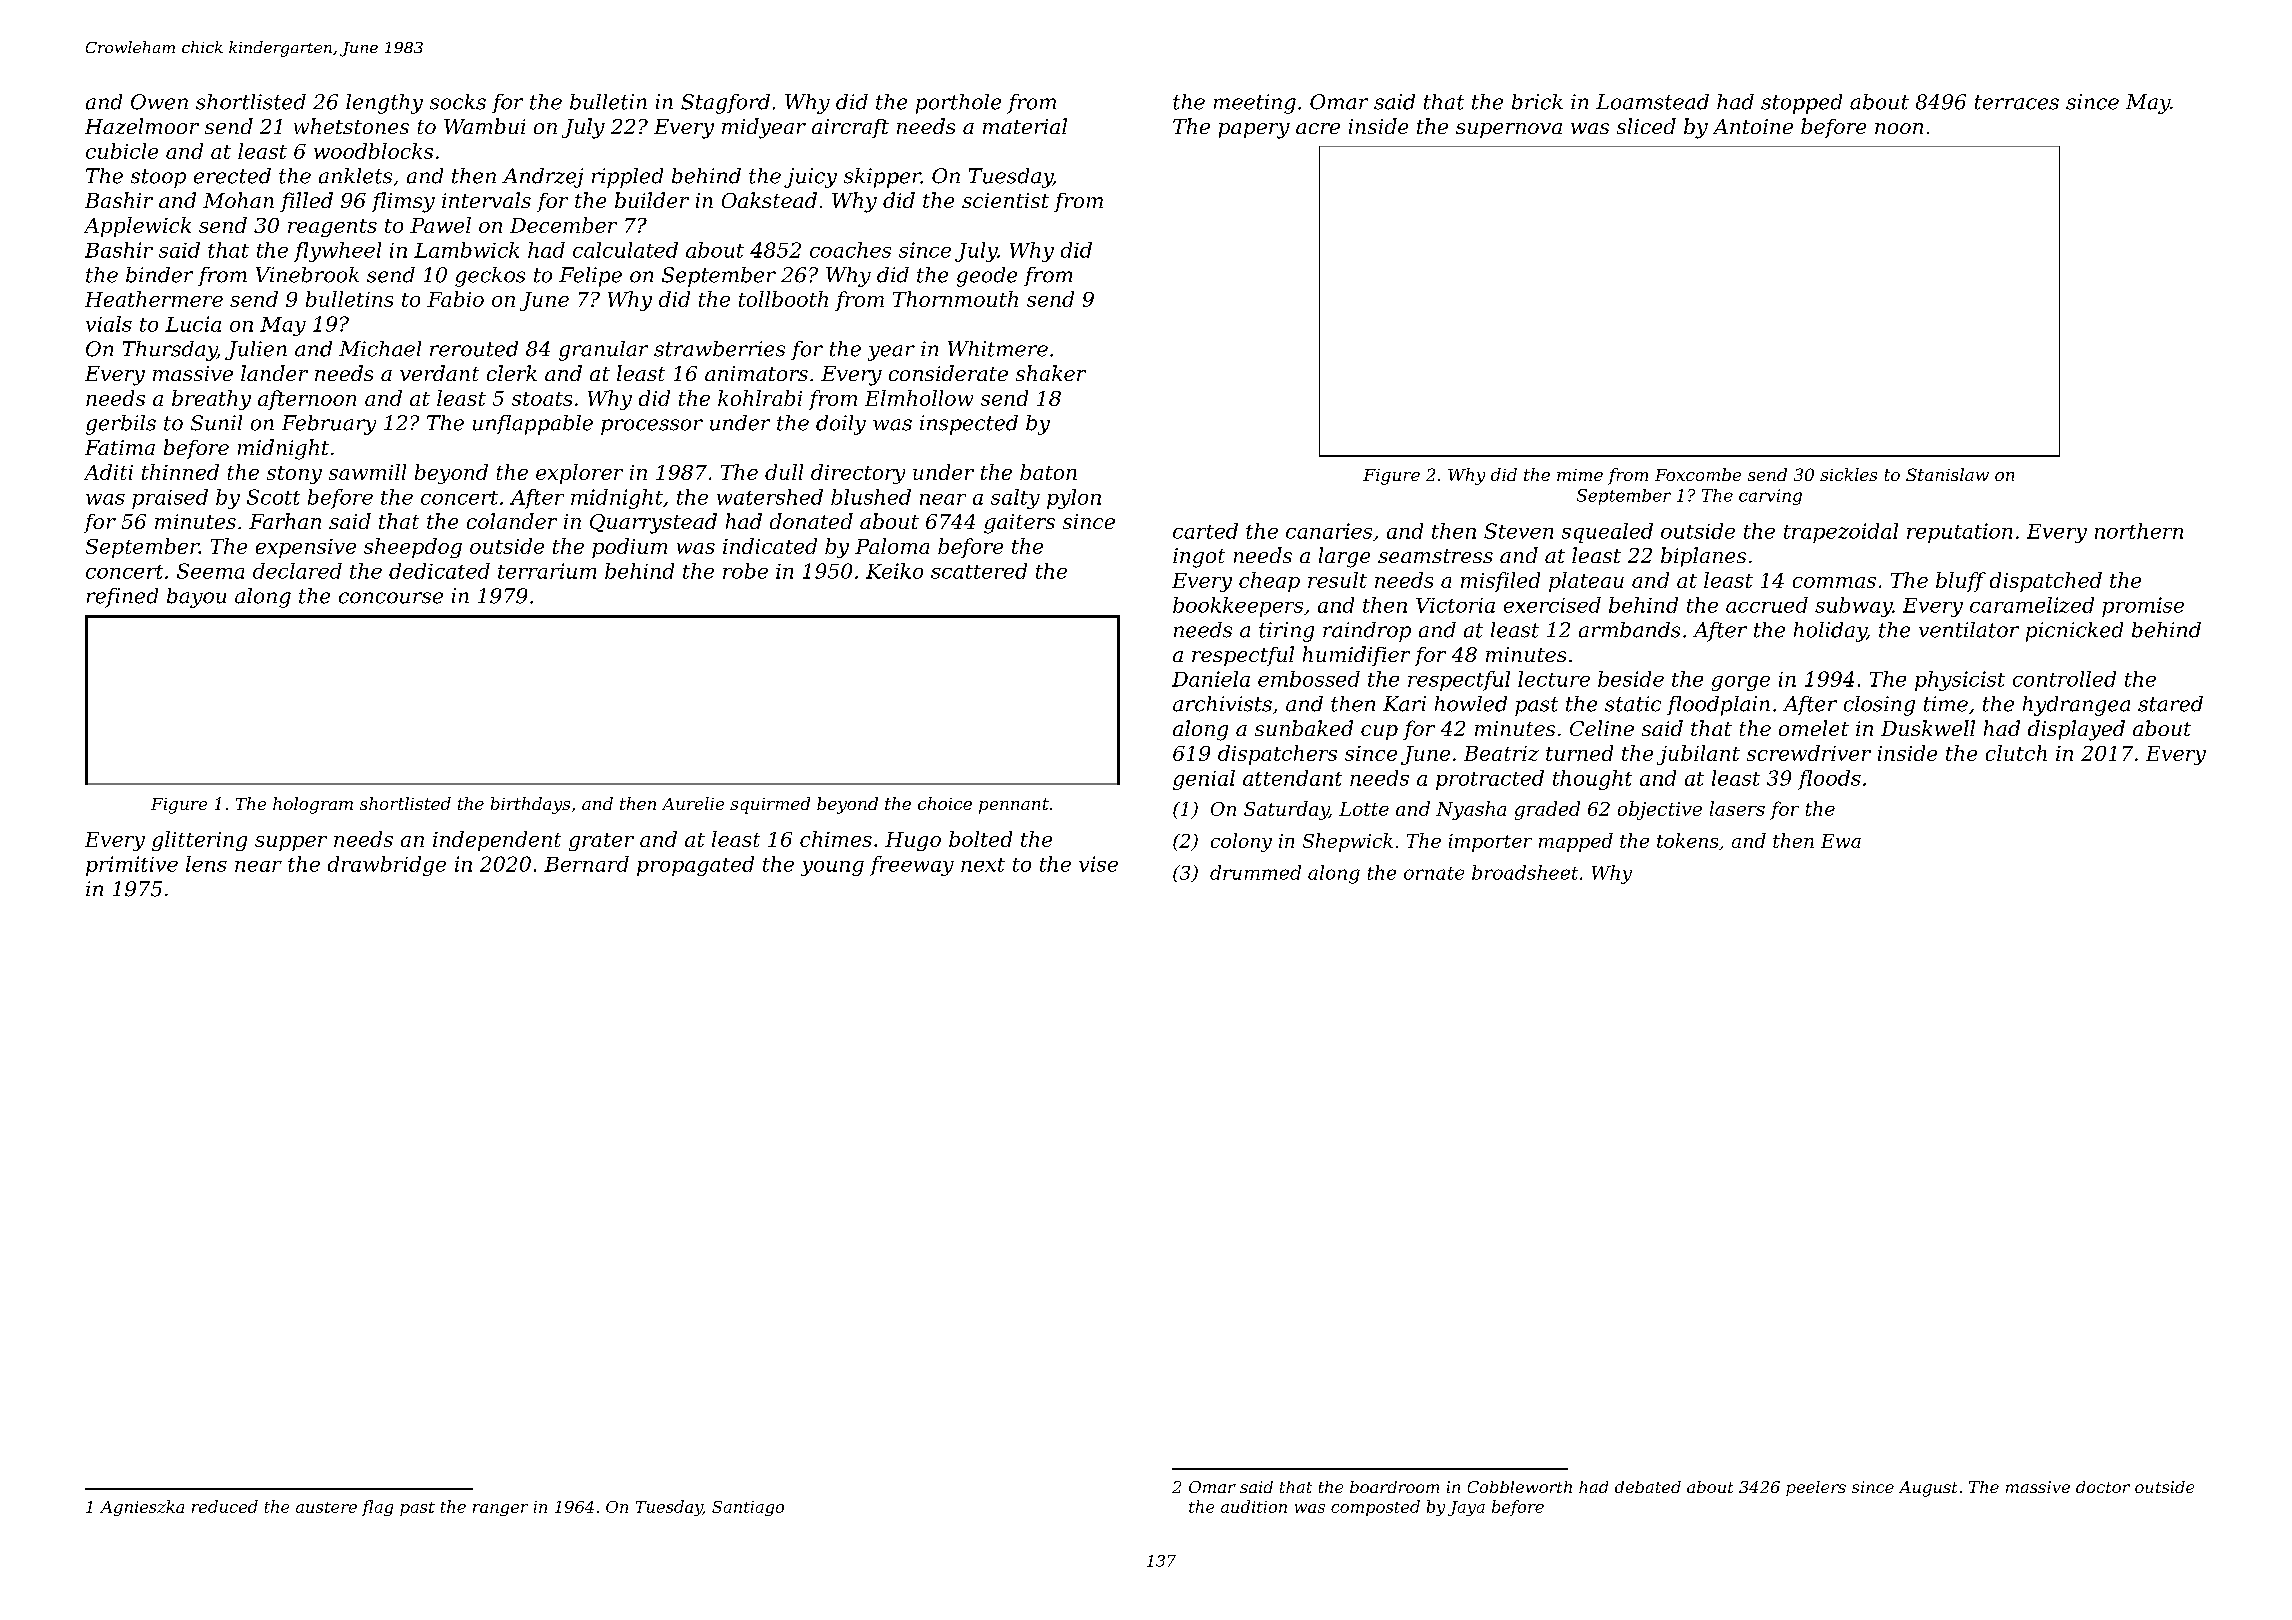  Describe the element at coordinates (1394, 1487) in the screenshot. I see `boardroom` at that location.
